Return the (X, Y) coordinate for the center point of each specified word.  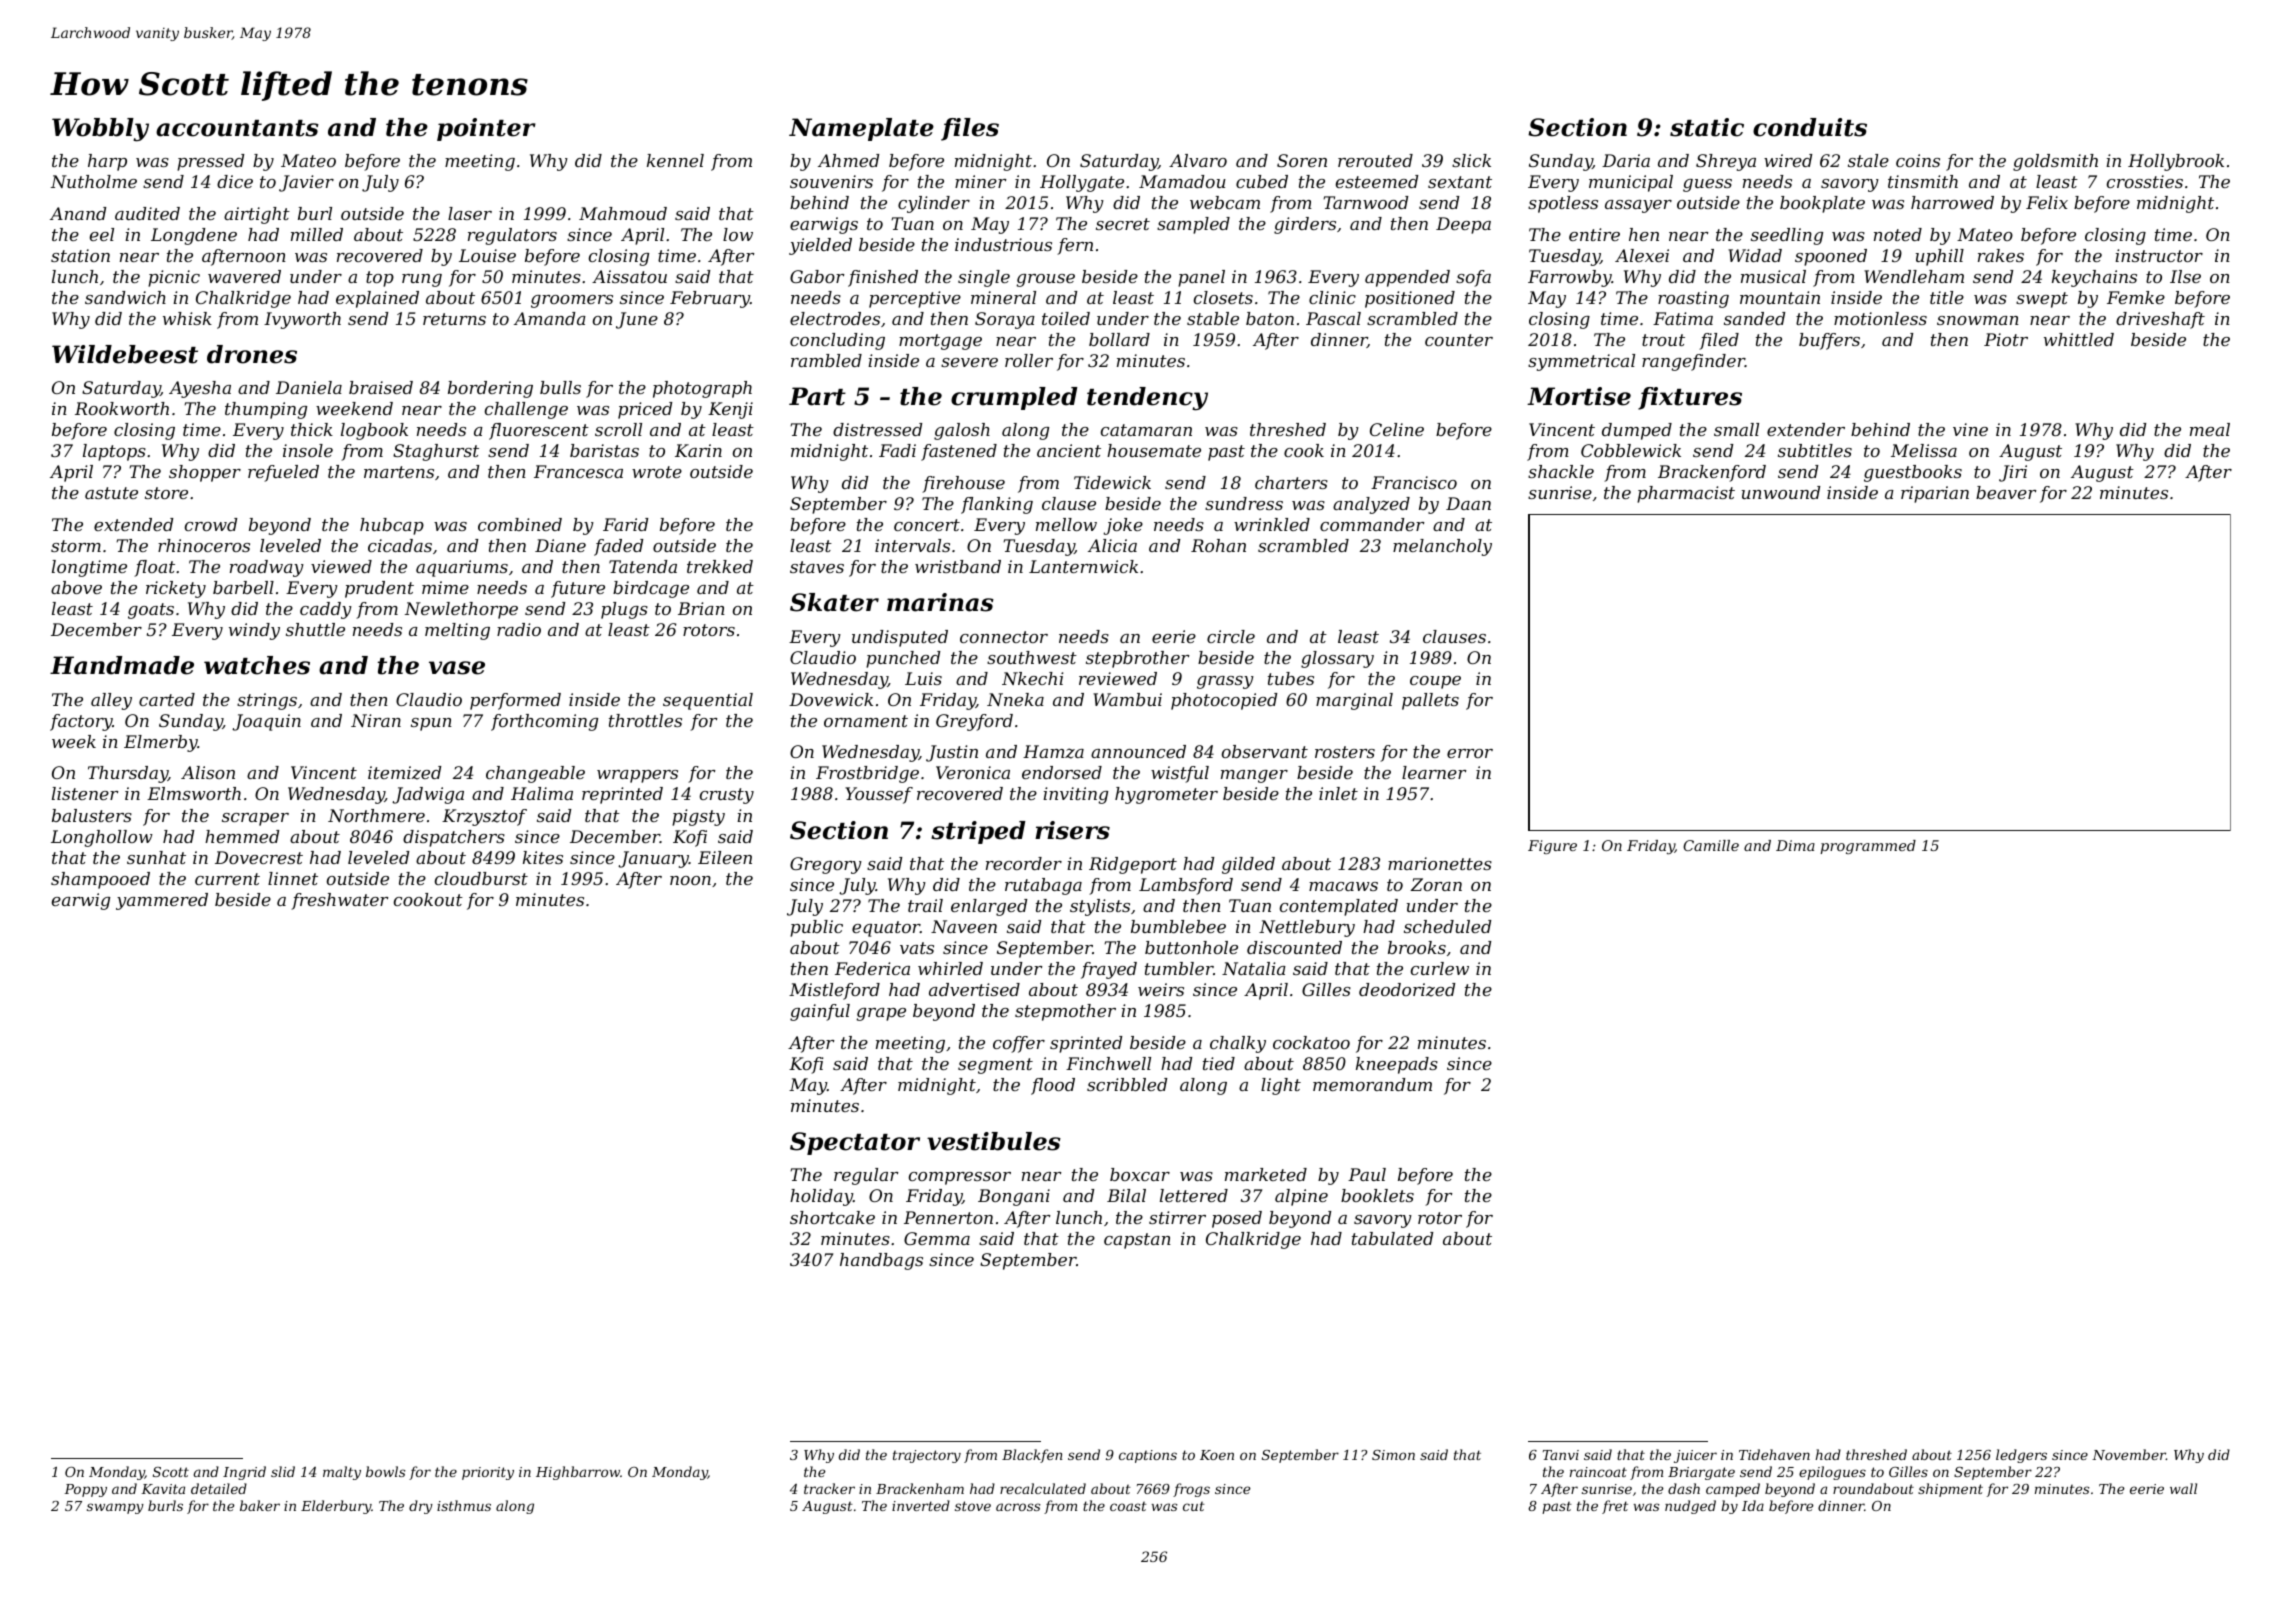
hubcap (392, 526)
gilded (1248, 865)
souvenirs (831, 181)
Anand (78, 213)
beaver (2006, 492)
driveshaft (2160, 320)
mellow (1066, 524)
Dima (1795, 845)
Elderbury (336, 1507)
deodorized (1407, 990)
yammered (162, 901)
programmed (1868, 847)
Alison (208, 772)
